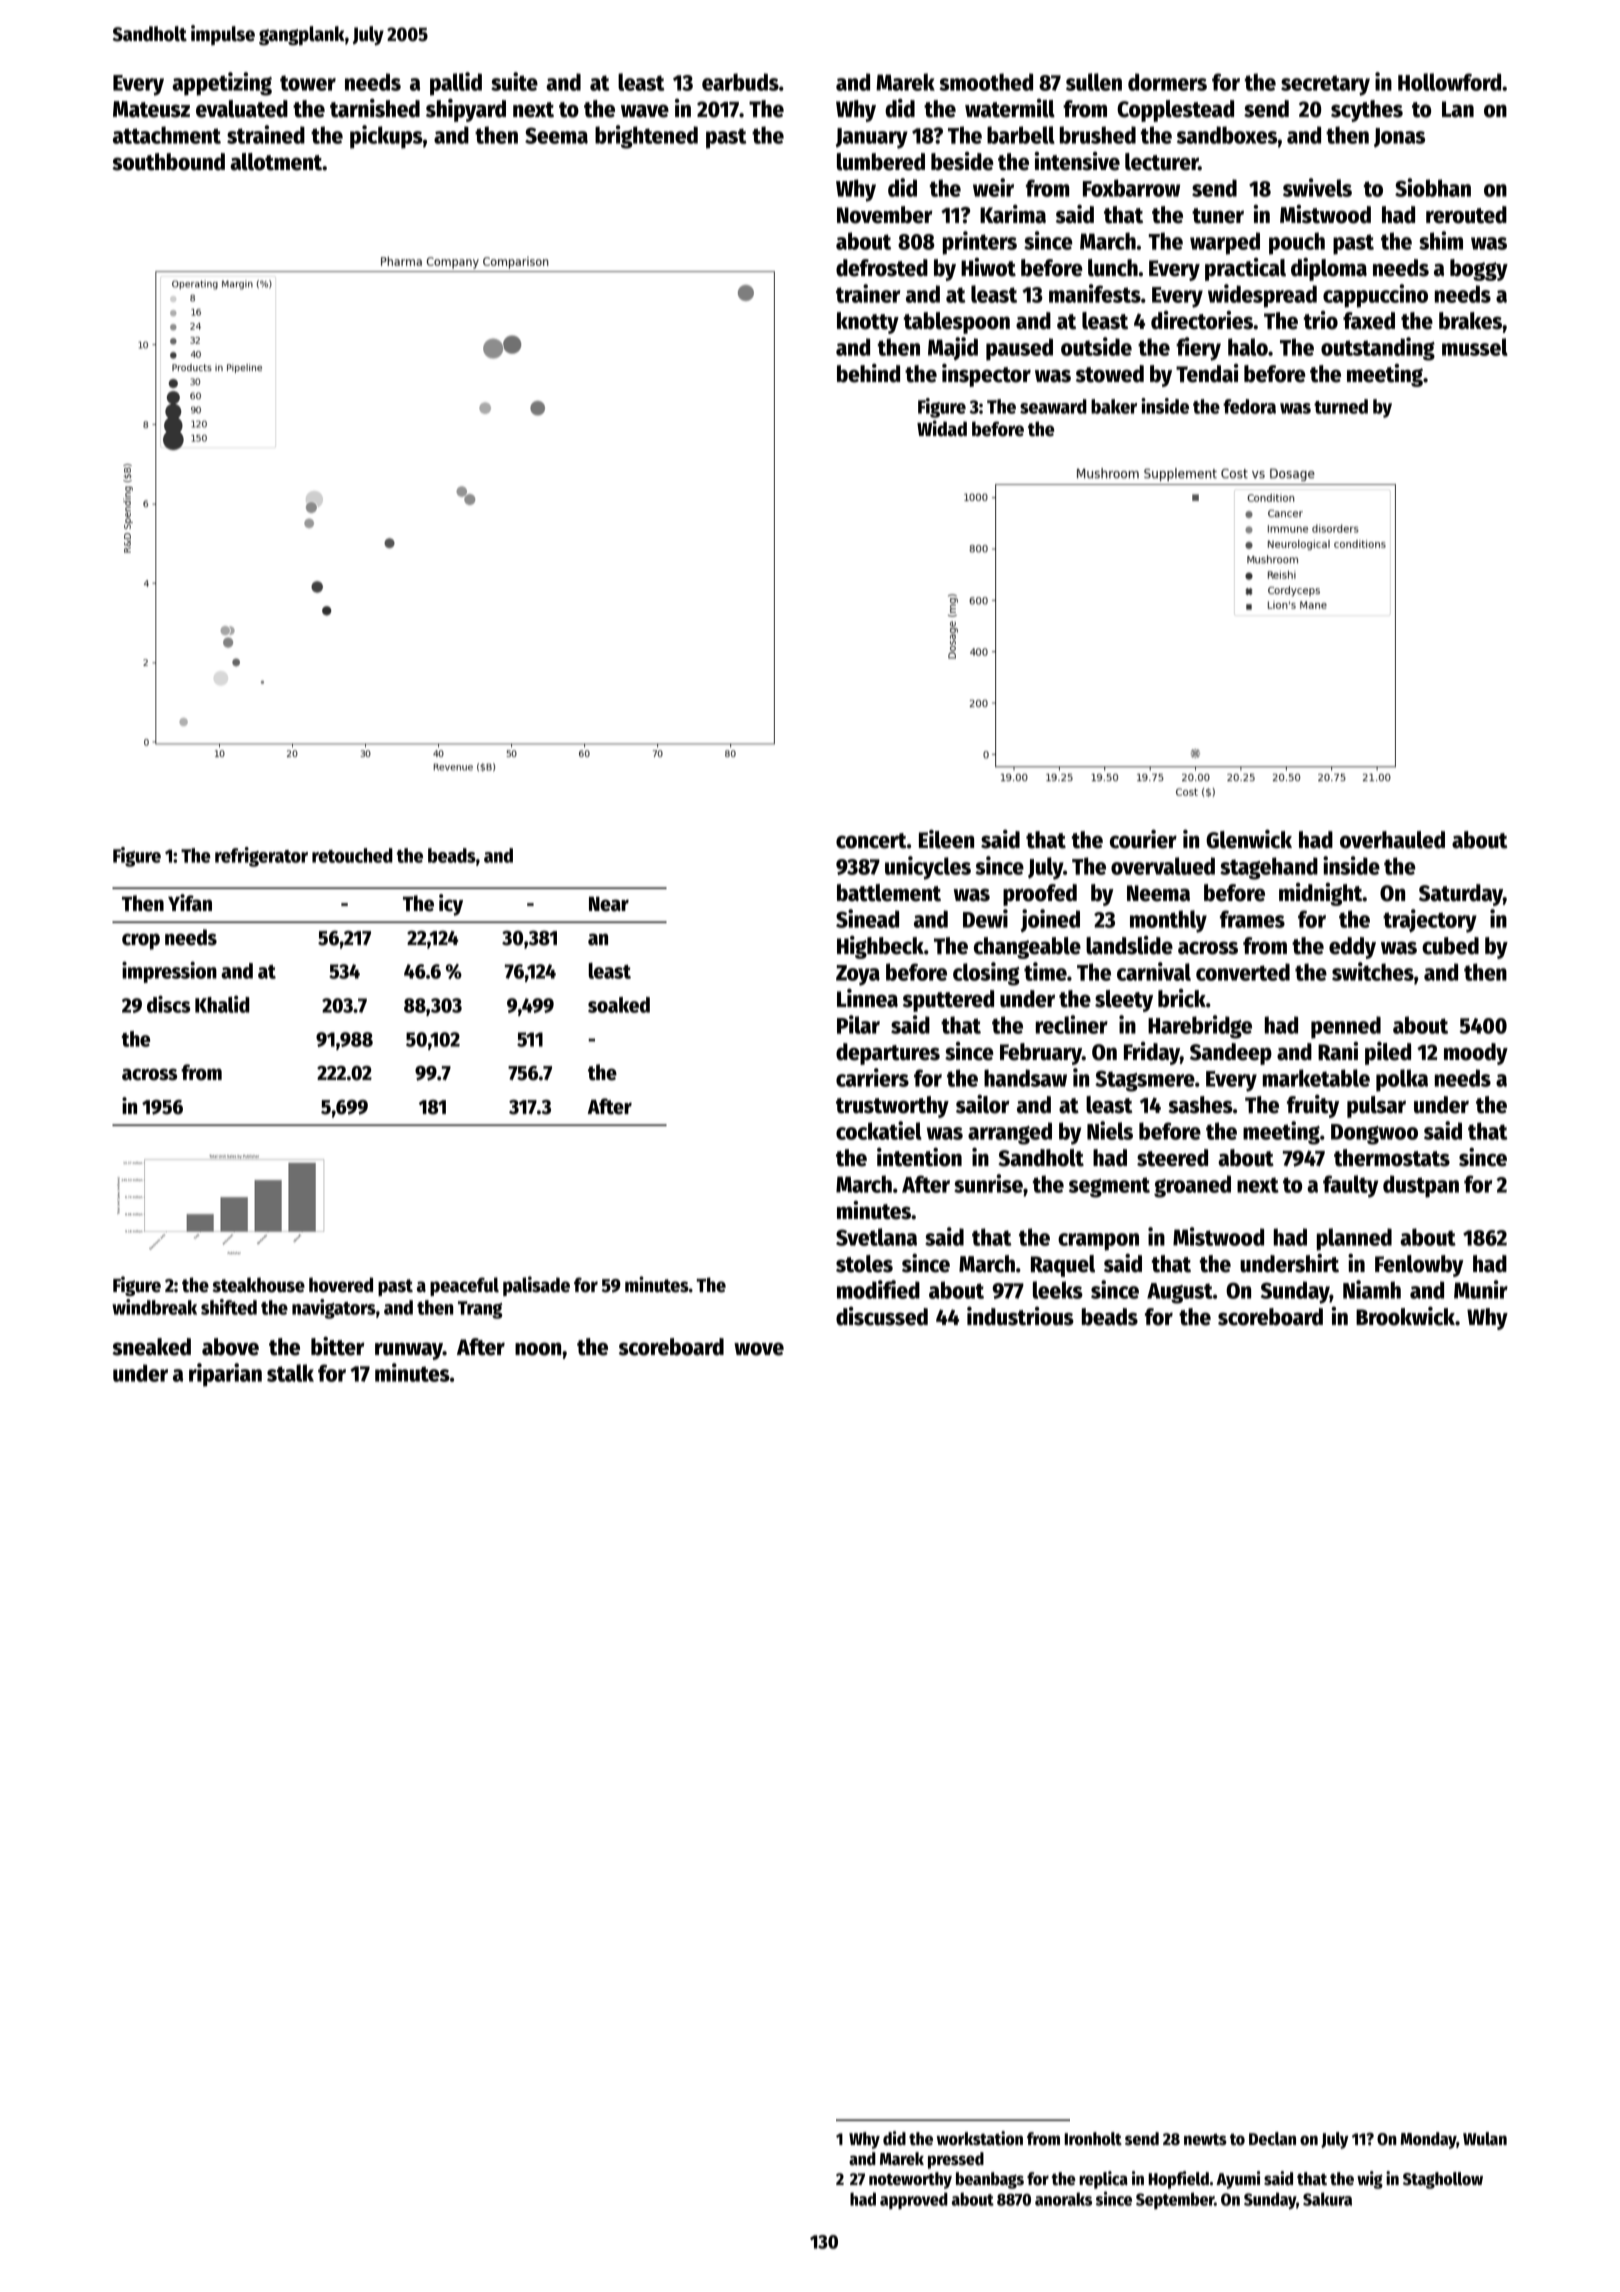 The width and height of the screenshot is (1620, 2292). I want to click on Hollowford, so click(1449, 82).
